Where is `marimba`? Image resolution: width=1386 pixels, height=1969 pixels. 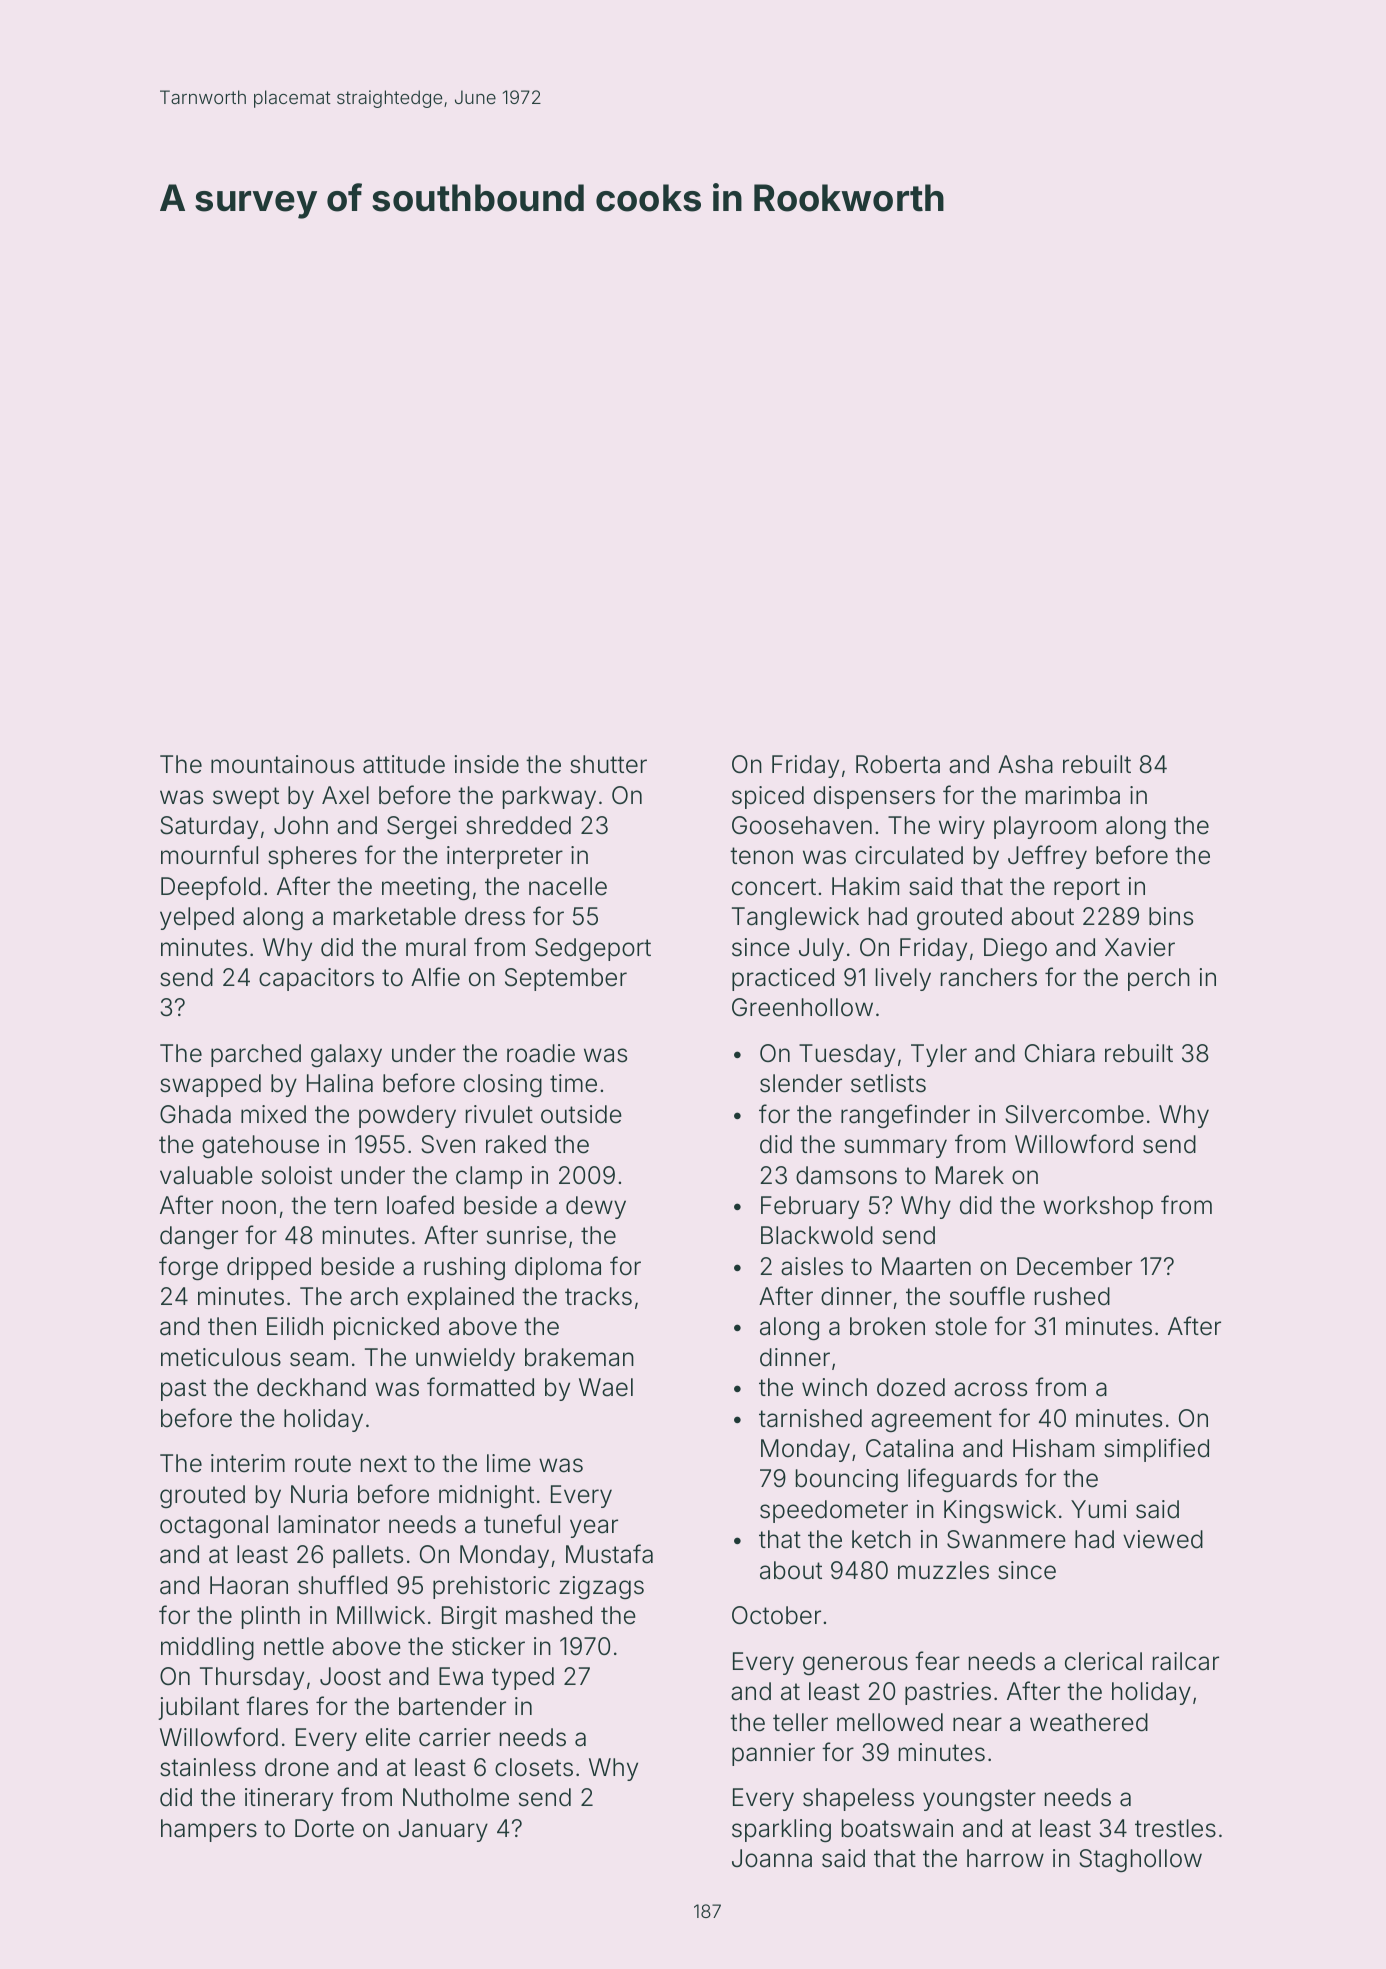
marimba is located at coordinates (1073, 795).
